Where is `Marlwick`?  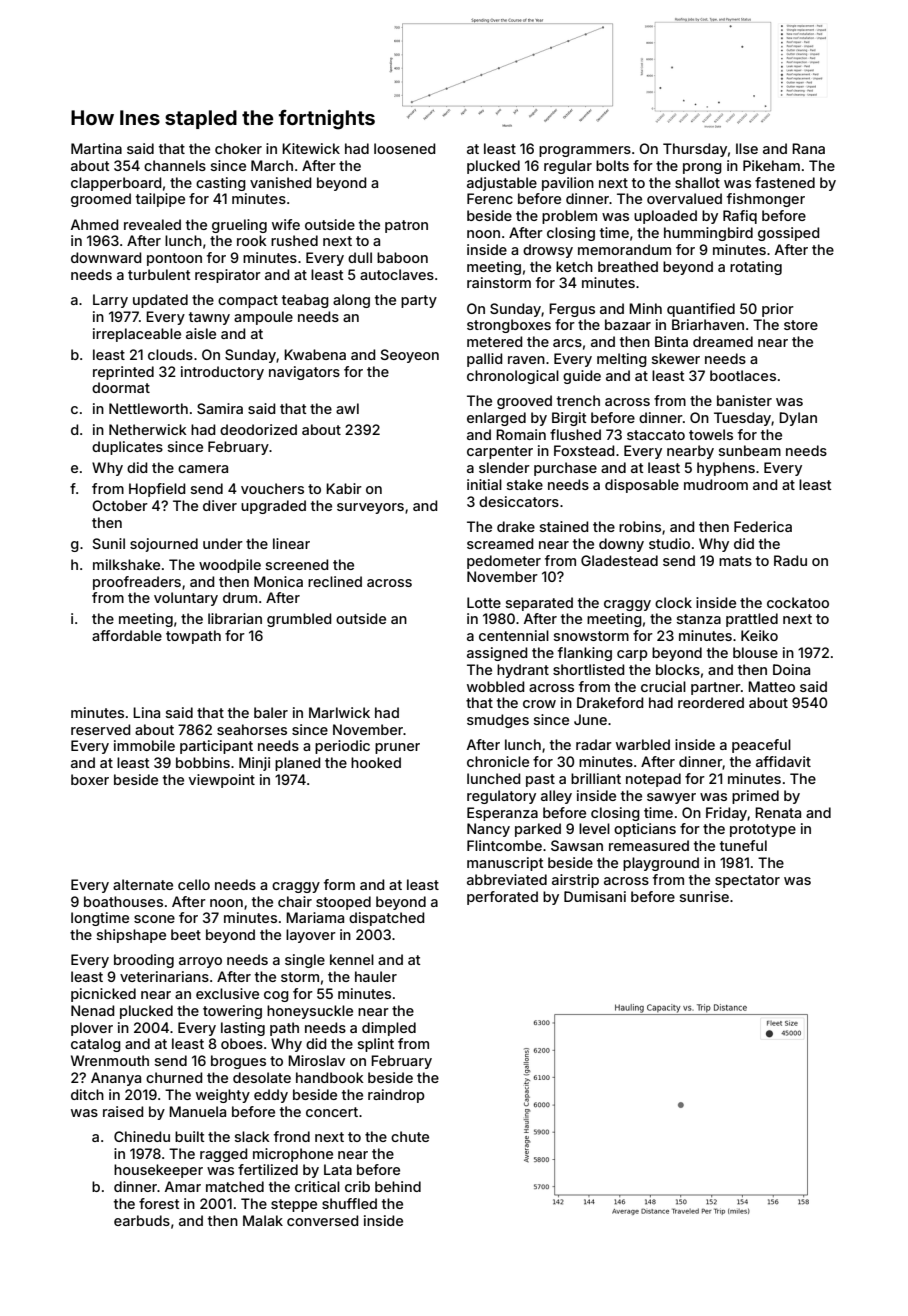
Marlwick is located at coordinates (339, 712).
